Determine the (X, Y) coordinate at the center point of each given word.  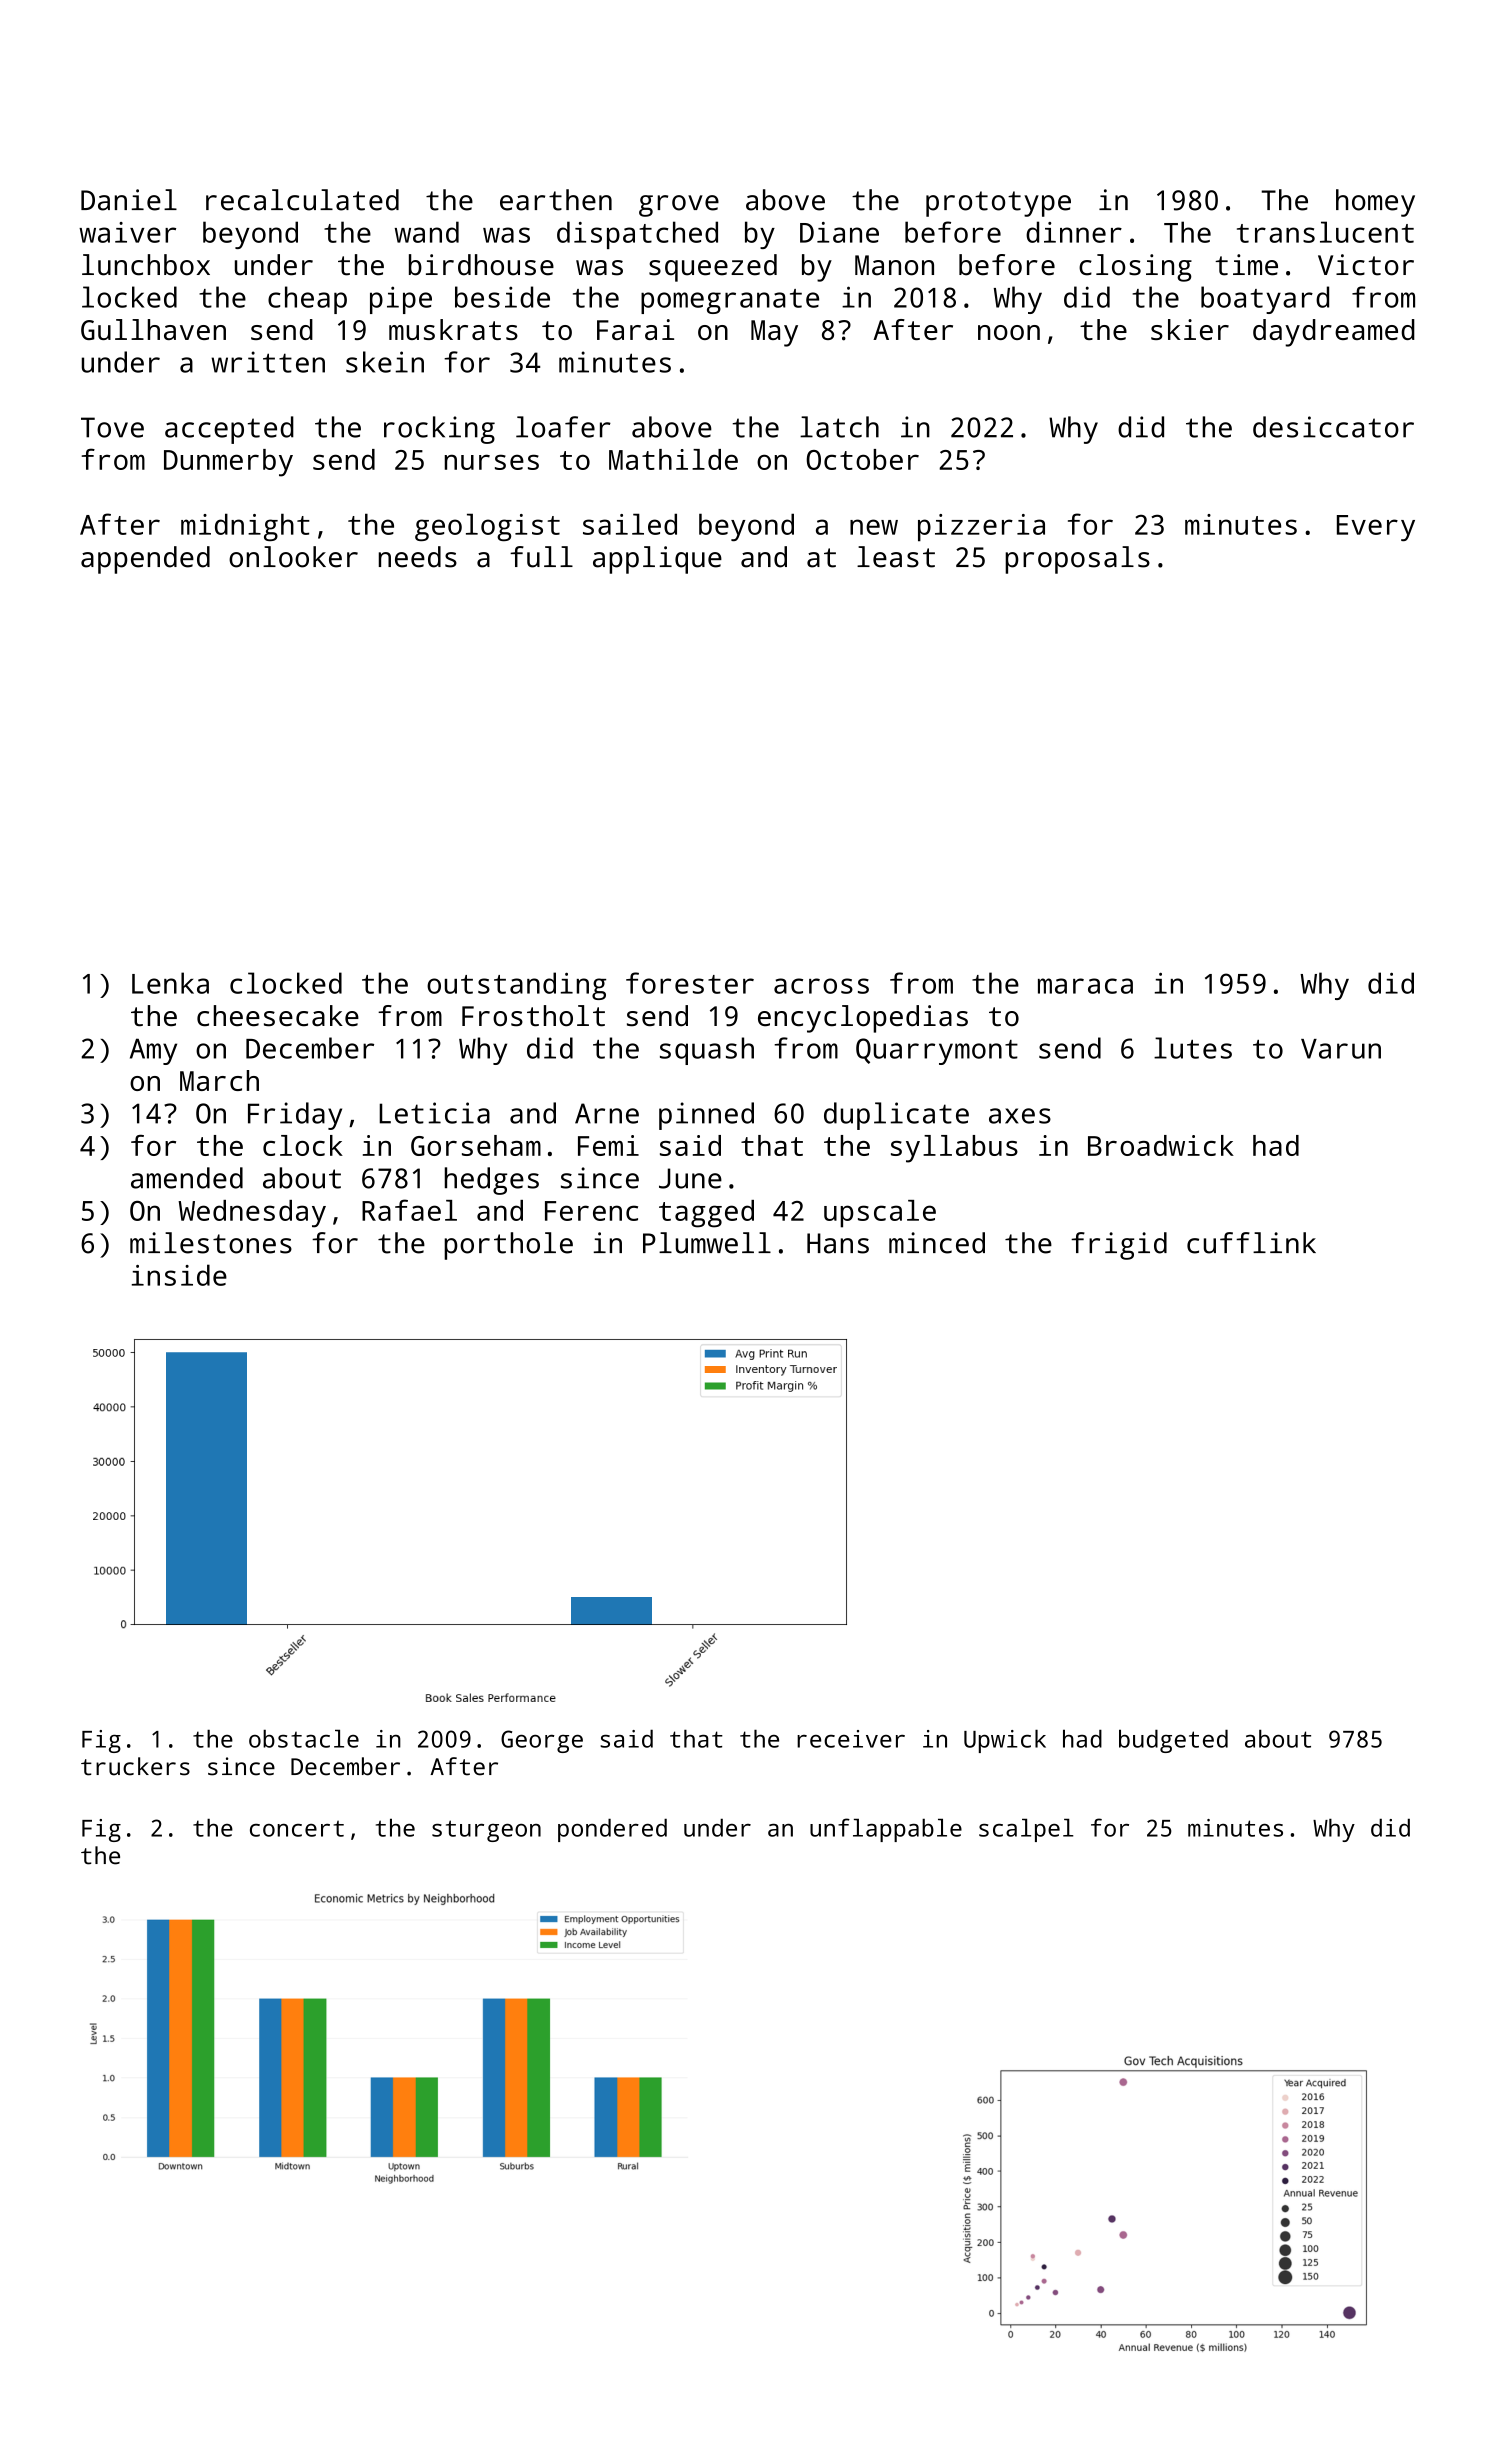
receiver (851, 1739)
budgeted (1173, 1741)
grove (679, 206)
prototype (998, 204)
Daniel (129, 200)
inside (179, 1275)
